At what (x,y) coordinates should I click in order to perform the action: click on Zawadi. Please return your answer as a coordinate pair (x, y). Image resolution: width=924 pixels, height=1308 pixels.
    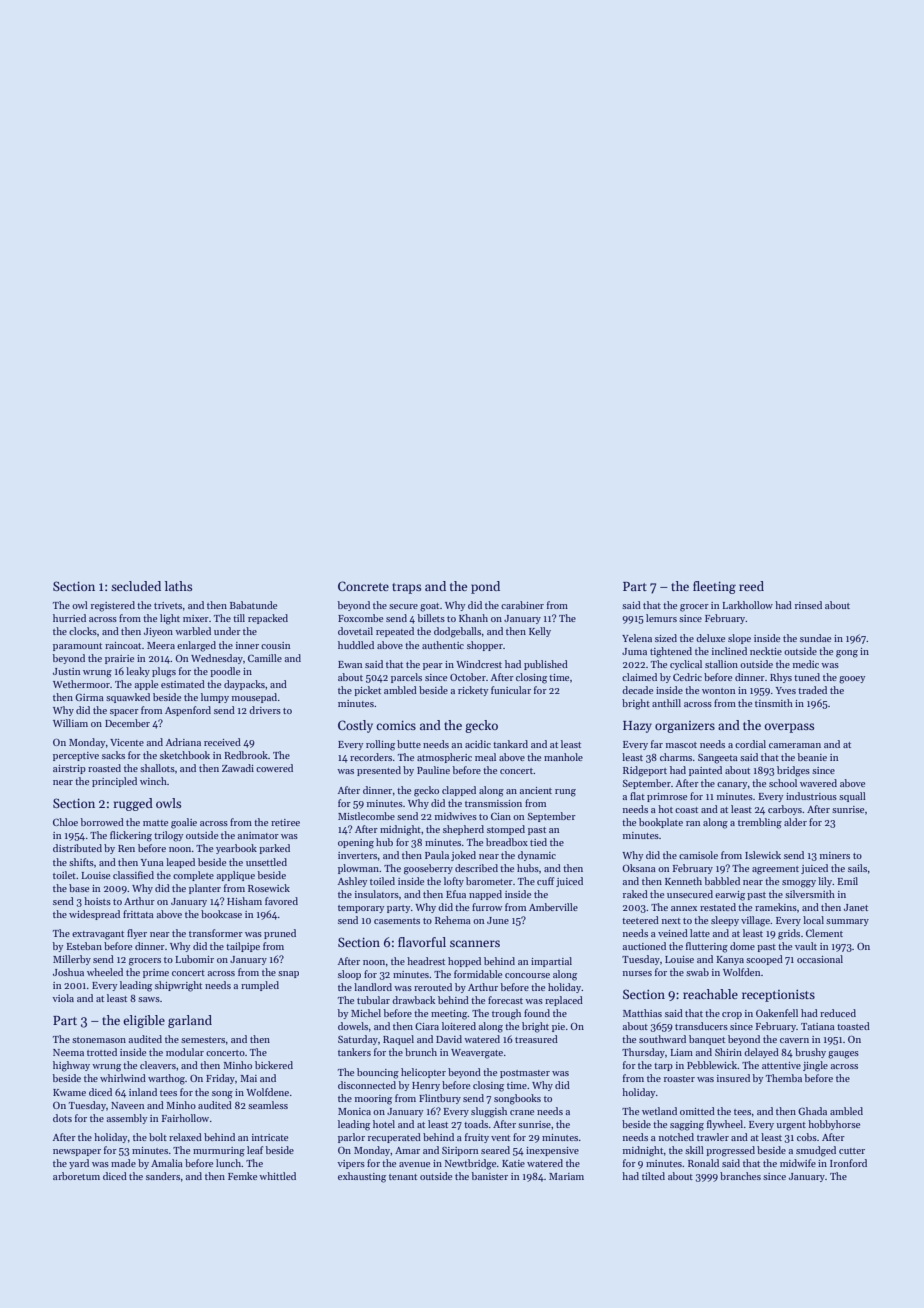
    Looking at the image, I should click on (238, 768).
